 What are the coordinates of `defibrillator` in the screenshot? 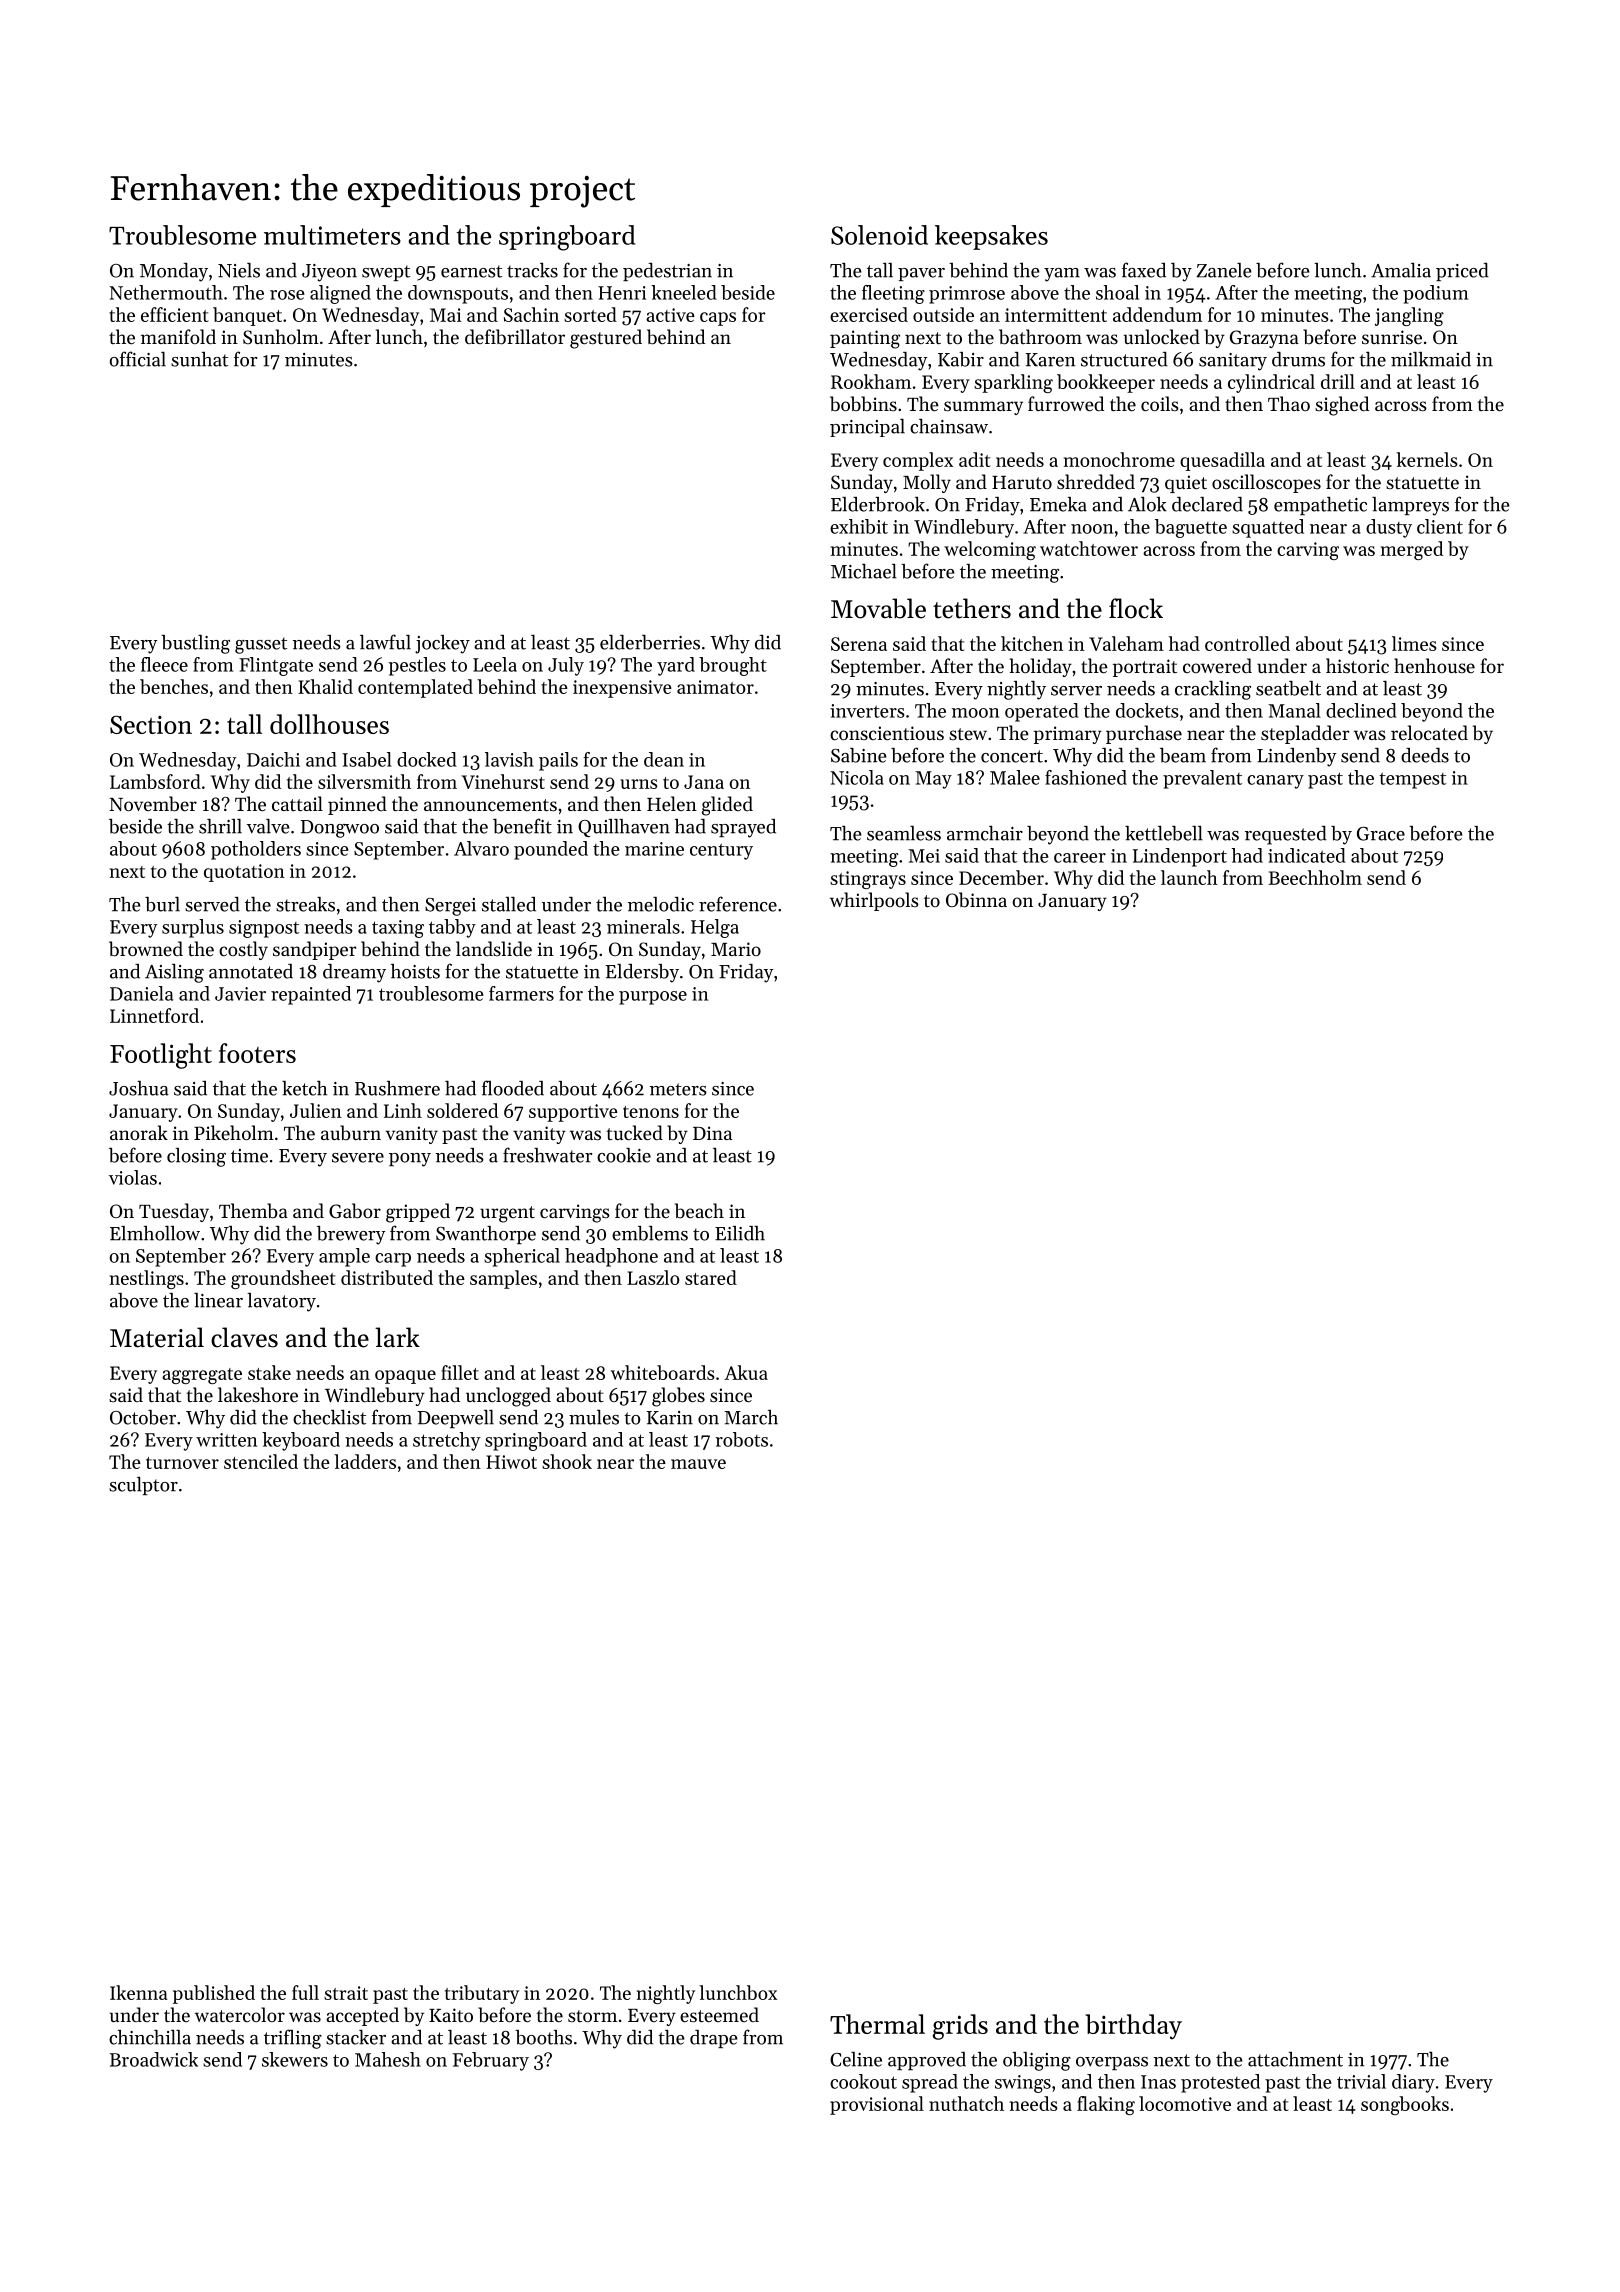 It's located at (515, 337).
